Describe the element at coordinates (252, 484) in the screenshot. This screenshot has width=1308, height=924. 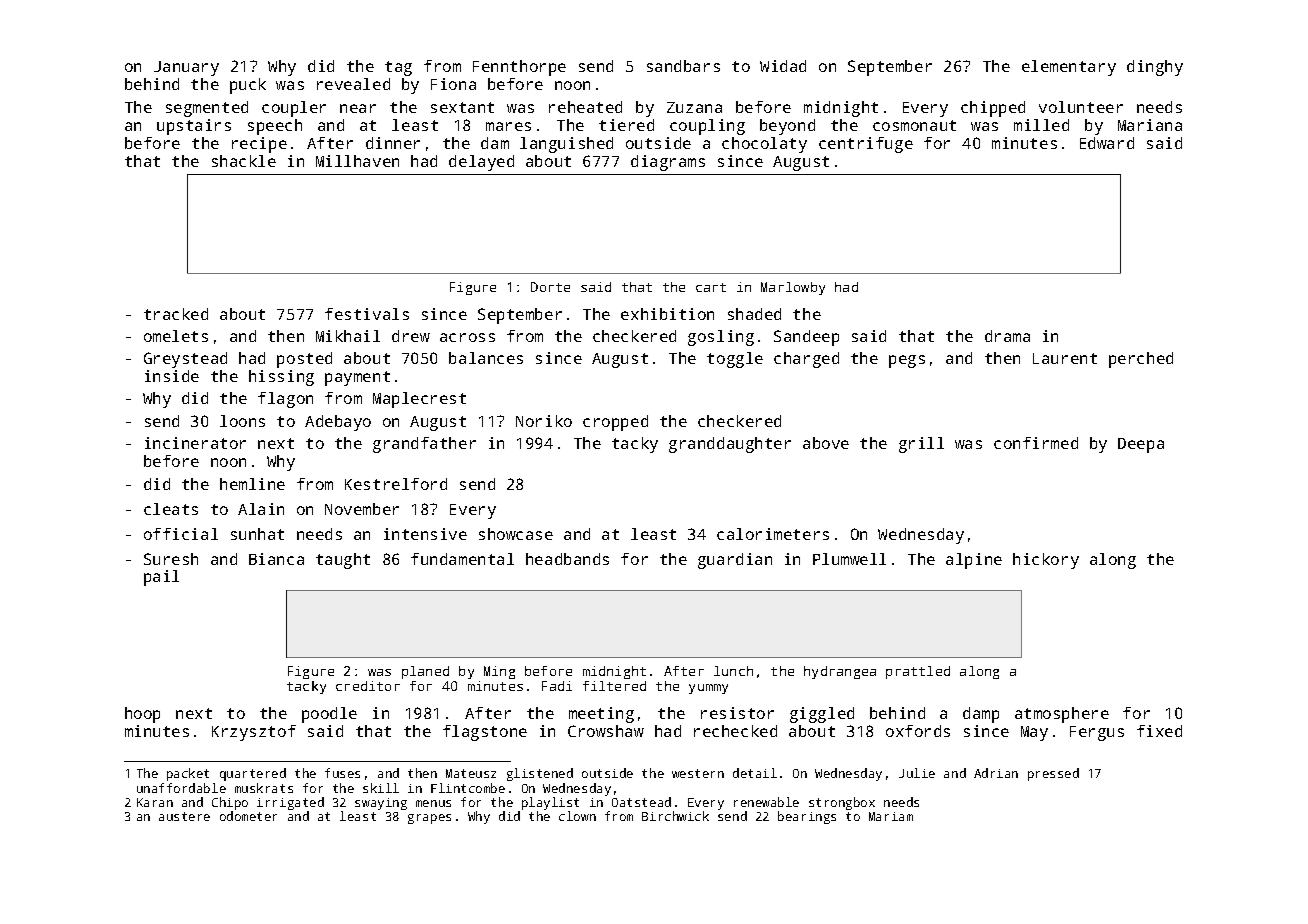
I see `hemline` at that location.
